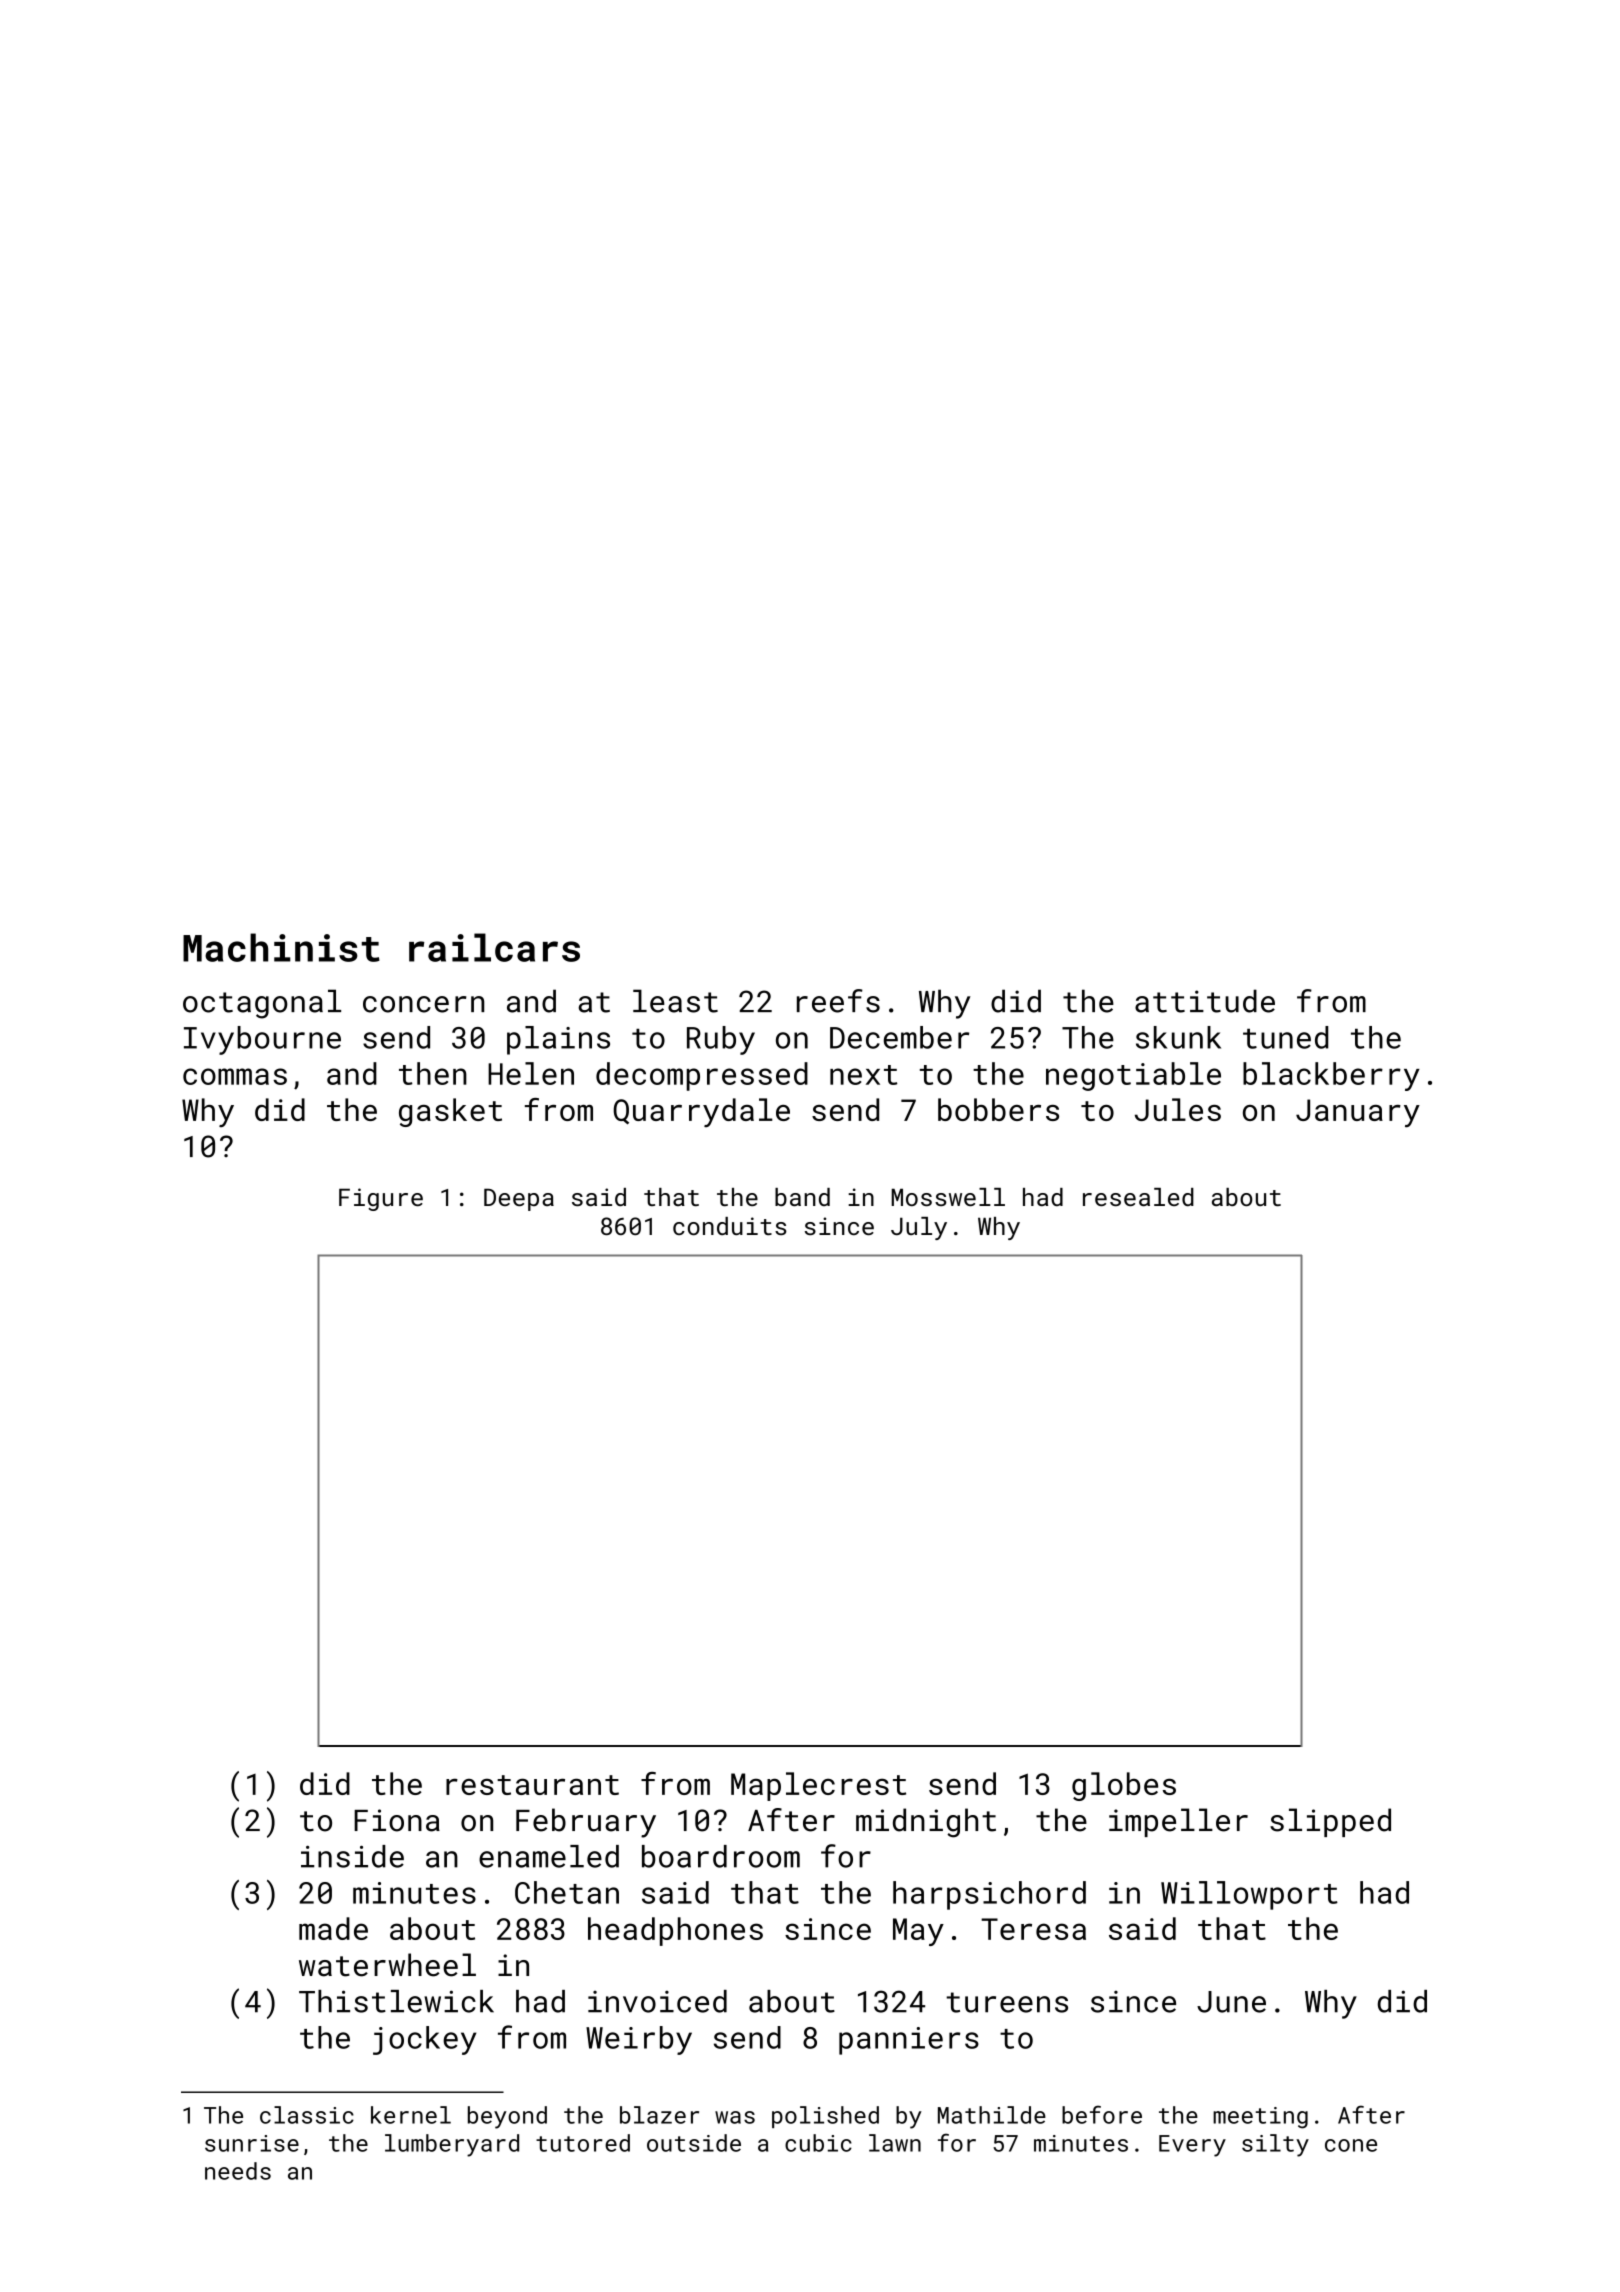  What do you see at coordinates (1358, 1113) in the screenshot?
I see `January` at bounding box center [1358, 1113].
